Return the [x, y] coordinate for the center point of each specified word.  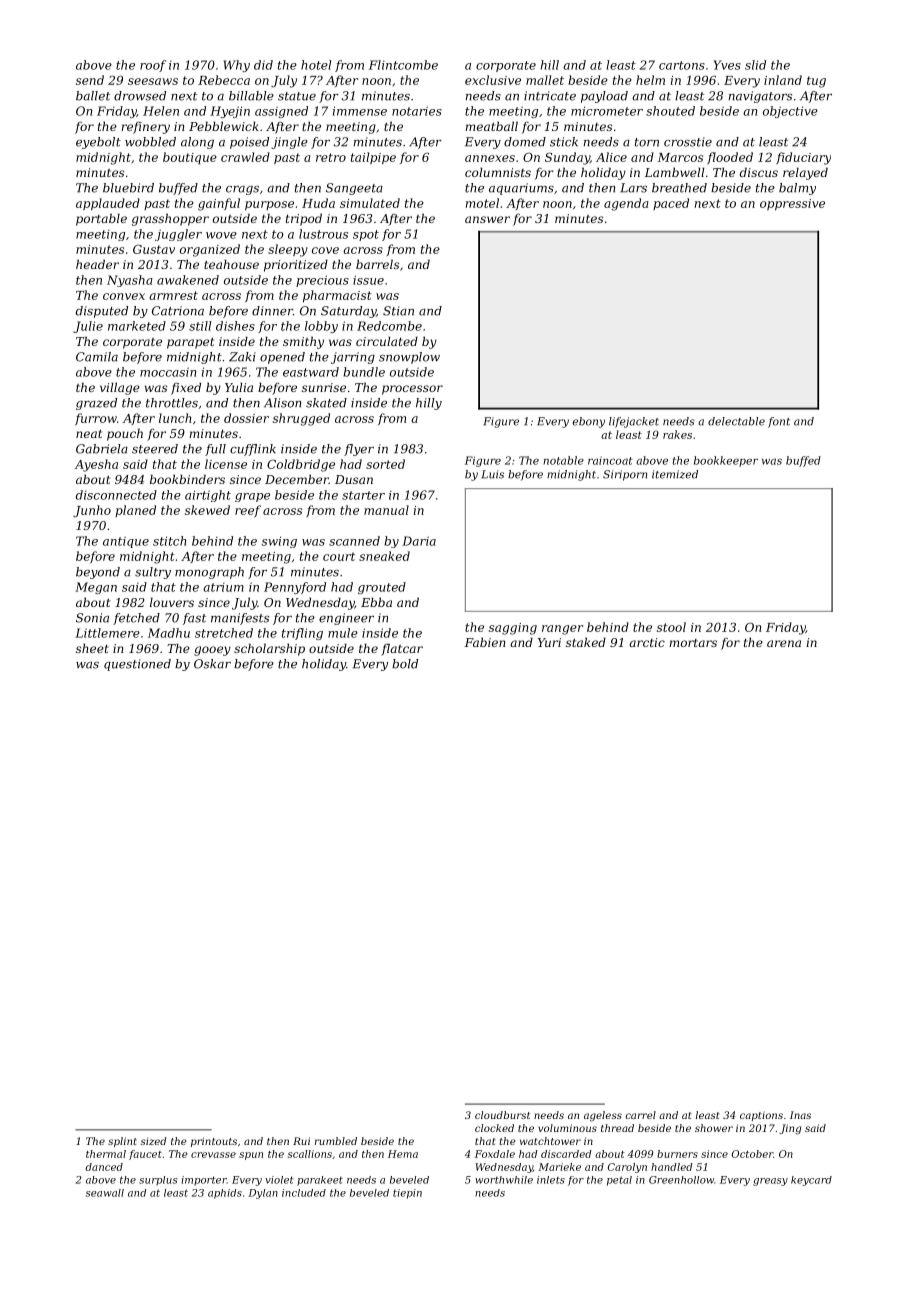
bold [405, 664]
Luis [492, 474]
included [304, 1193]
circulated [387, 341]
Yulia [239, 387]
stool [671, 627]
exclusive [493, 80]
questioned [137, 665]
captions [761, 1116]
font [779, 422]
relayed [805, 173]
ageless [603, 1116]
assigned [281, 112]
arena [784, 643]
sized [153, 1141]
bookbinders [187, 479]
